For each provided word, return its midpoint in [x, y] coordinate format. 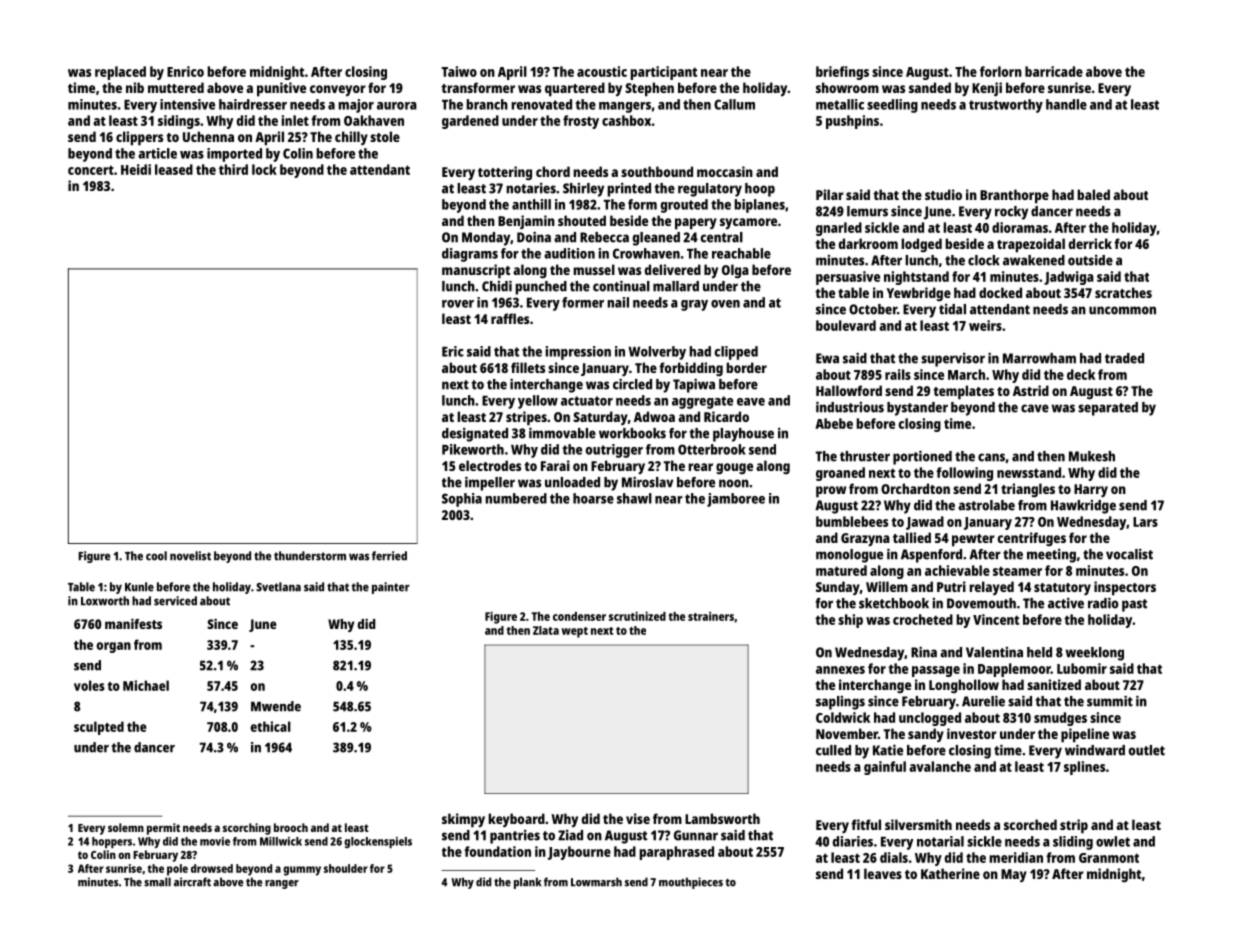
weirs [985, 325]
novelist [190, 556]
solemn [126, 827]
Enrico [185, 71]
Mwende [276, 706]
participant [663, 73]
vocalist [1129, 554]
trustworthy [1006, 106]
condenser [579, 616]
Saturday [600, 418]
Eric [453, 351]
